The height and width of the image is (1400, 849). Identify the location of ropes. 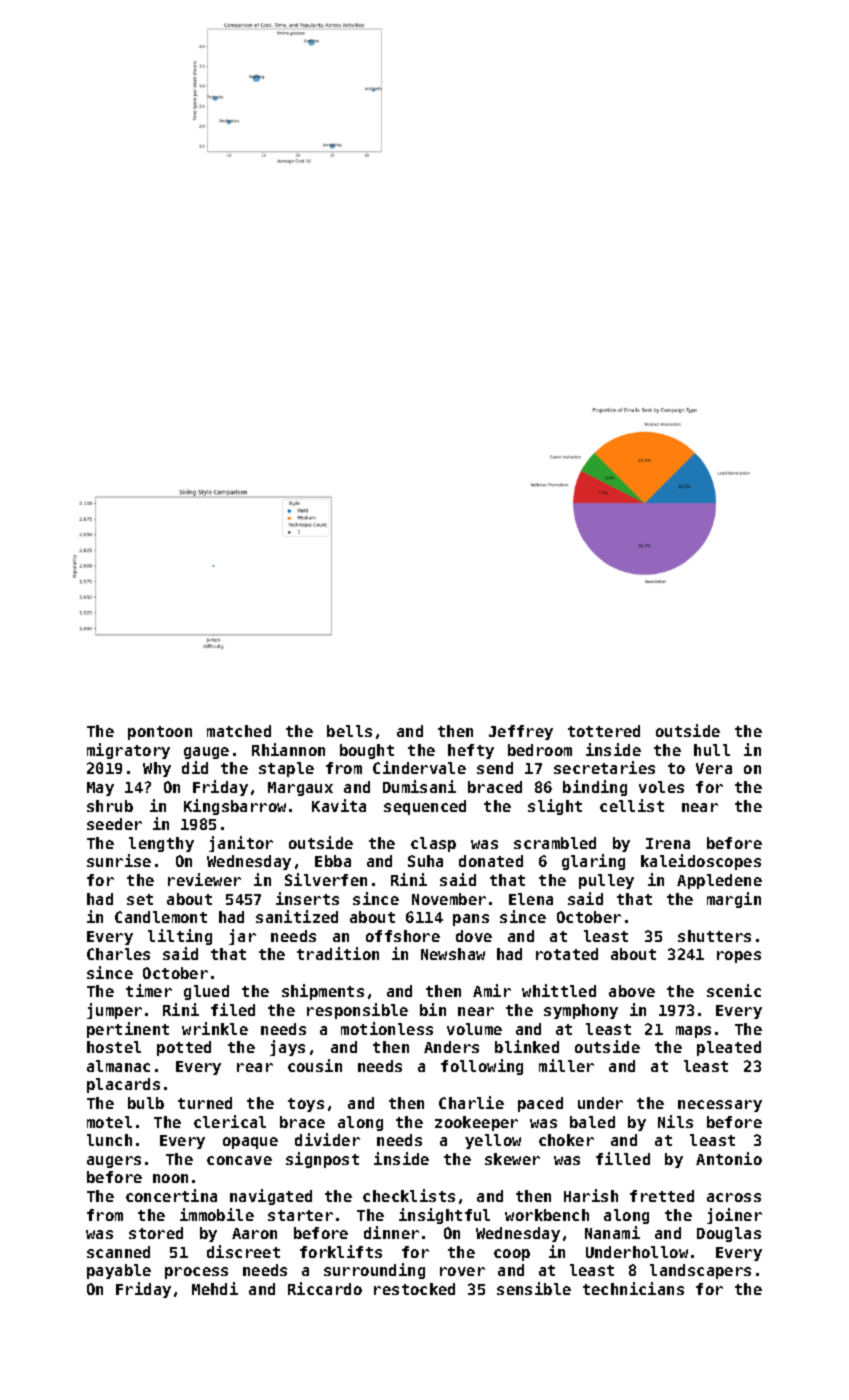
(739, 957).
